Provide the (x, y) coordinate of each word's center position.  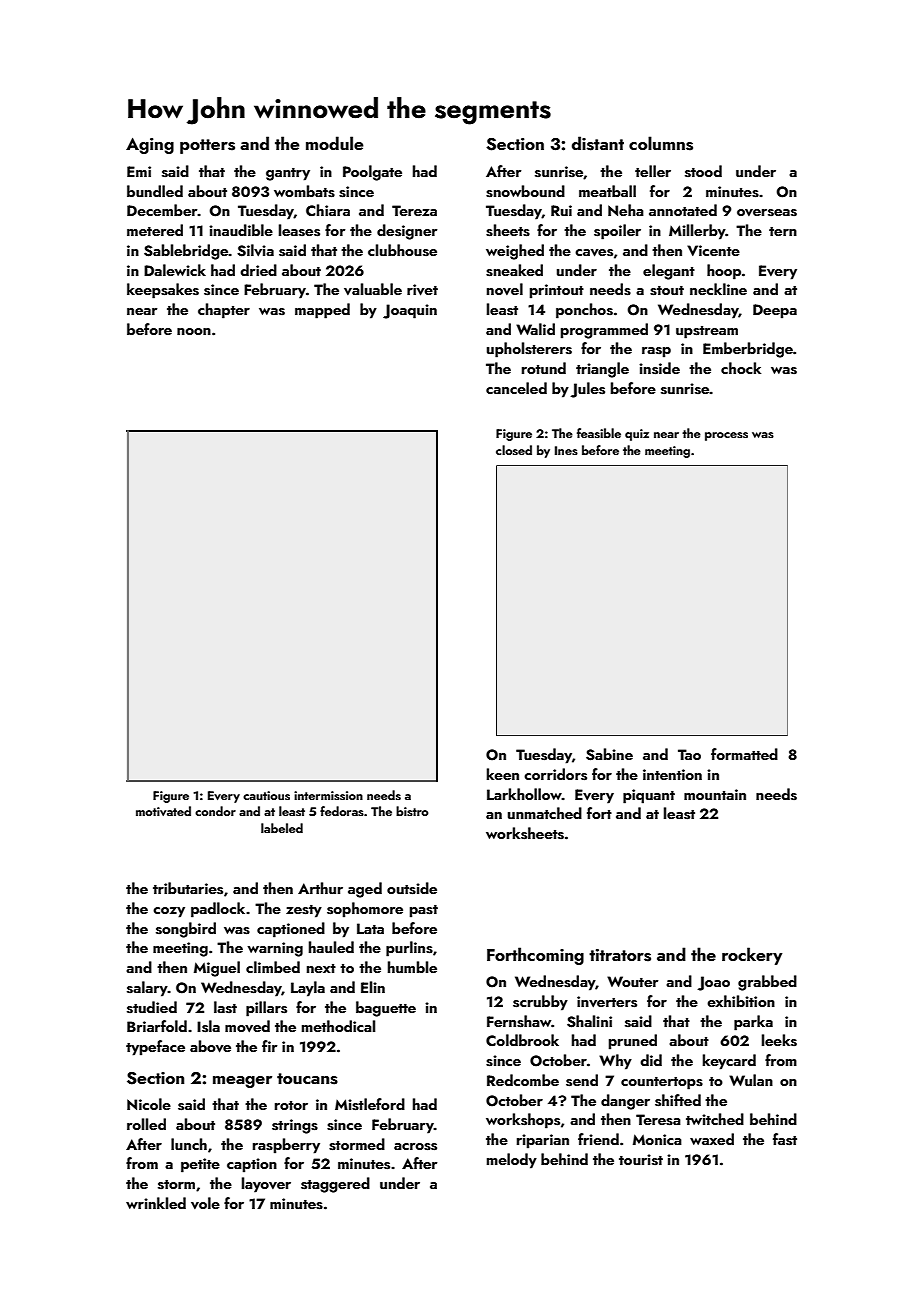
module (335, 143)
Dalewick (175, 270)
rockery (752, 956)
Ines (566, 450)
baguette (386, 1009)
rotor (291, 1105)
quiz (637, 435)
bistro (412, 811)
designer (407, 232)
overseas (767, 213)
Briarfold (157, 1026)
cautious (266, 795)
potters (207, 146)
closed (514, 450)
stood (703, 171)
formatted (744, 754)
